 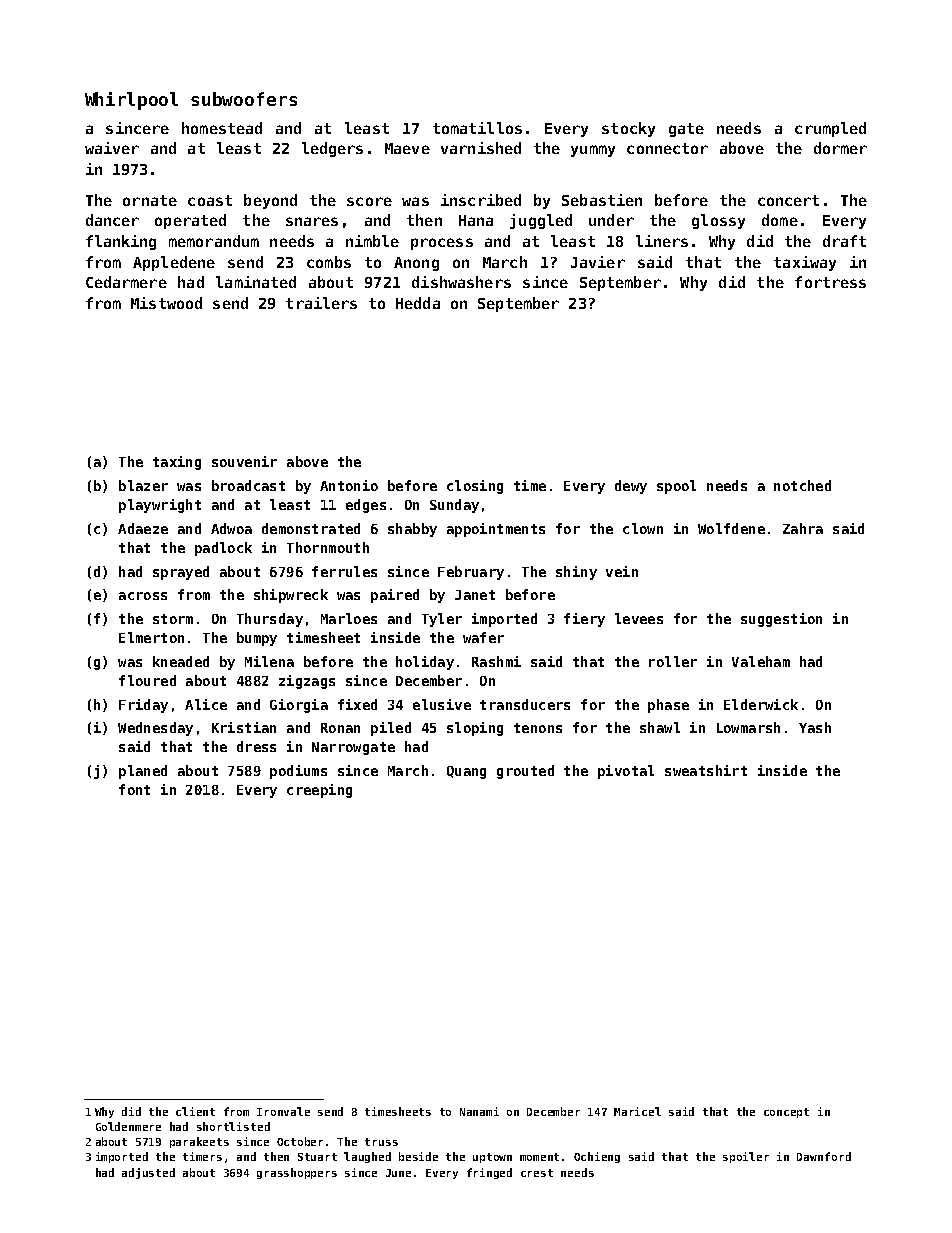 What do you see at coordinates (112, 148) in the screenshot?
I see `waiver` at bounding box center [112, 148].
